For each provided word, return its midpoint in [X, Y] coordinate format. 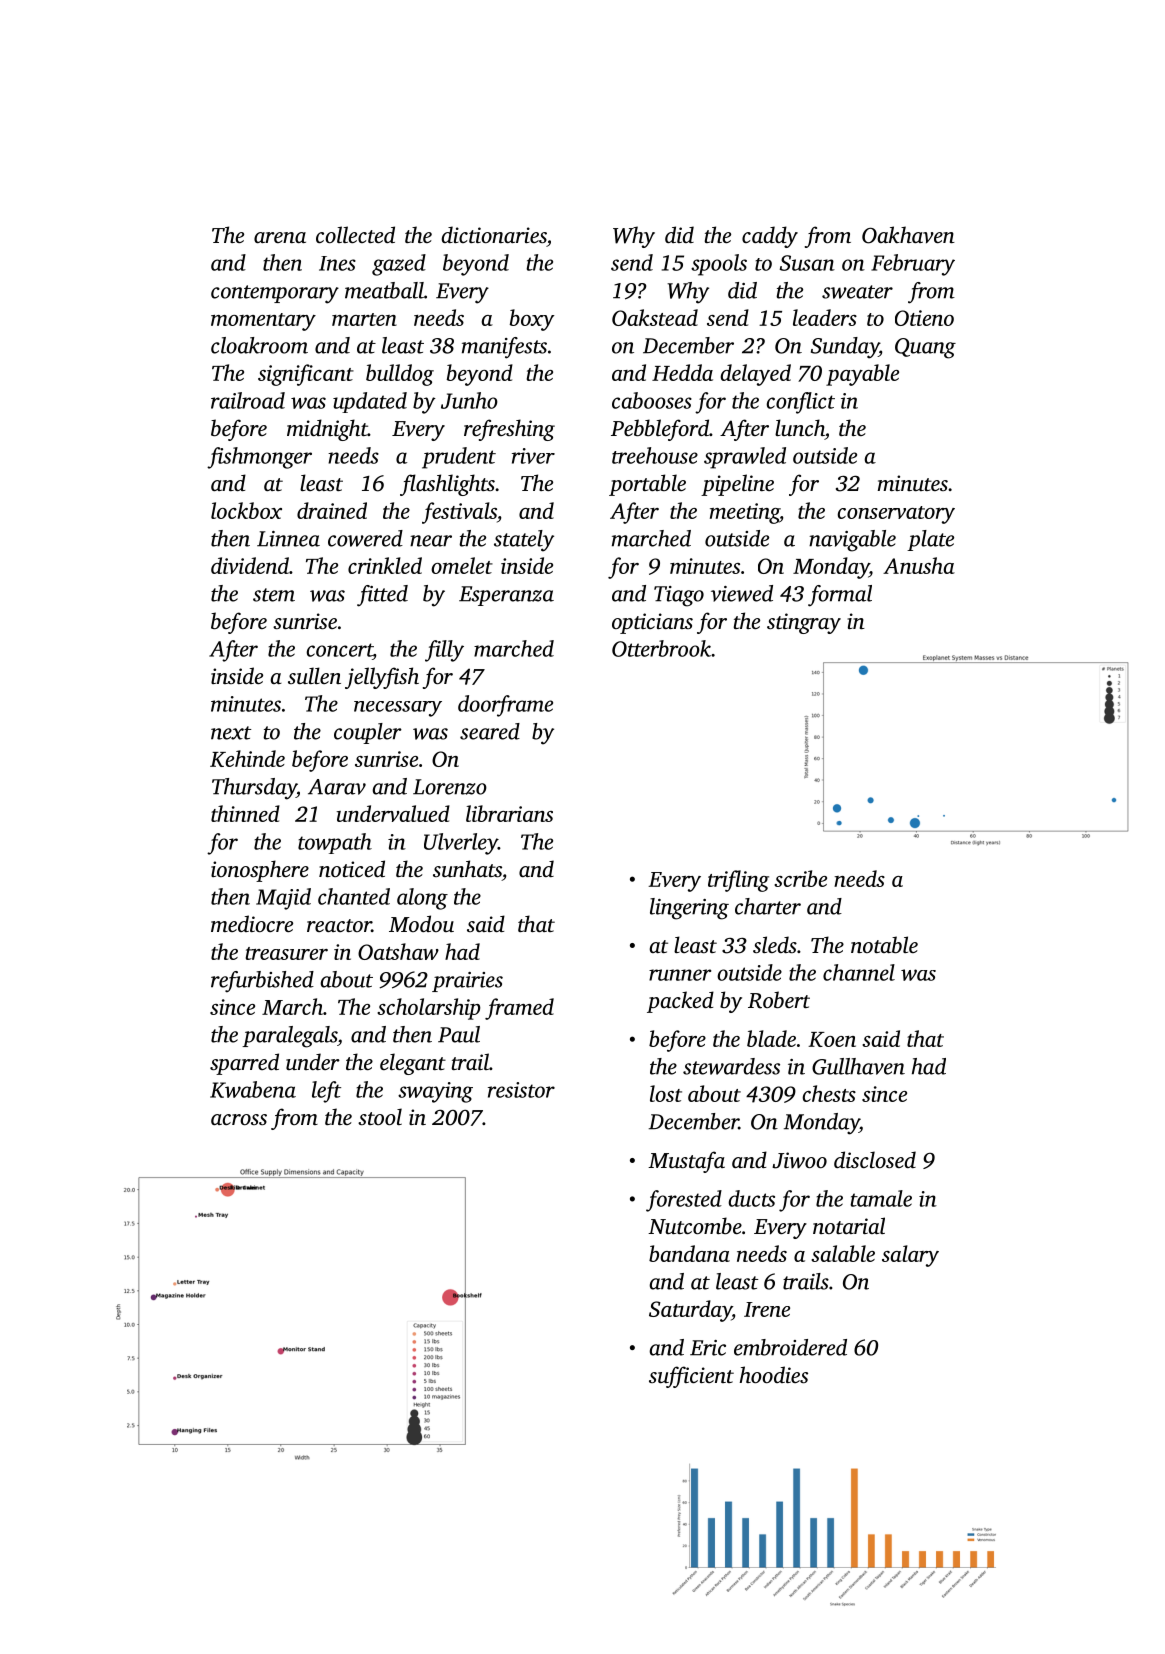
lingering [689, 909]
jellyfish [382, 678]
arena [280, 237]
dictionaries [494, 234]
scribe [800, 878]
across [239, 1119]
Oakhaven [908, 235]
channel [859, 972]
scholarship [428, 1009]
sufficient [691, 1377]
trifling [738, 881]
